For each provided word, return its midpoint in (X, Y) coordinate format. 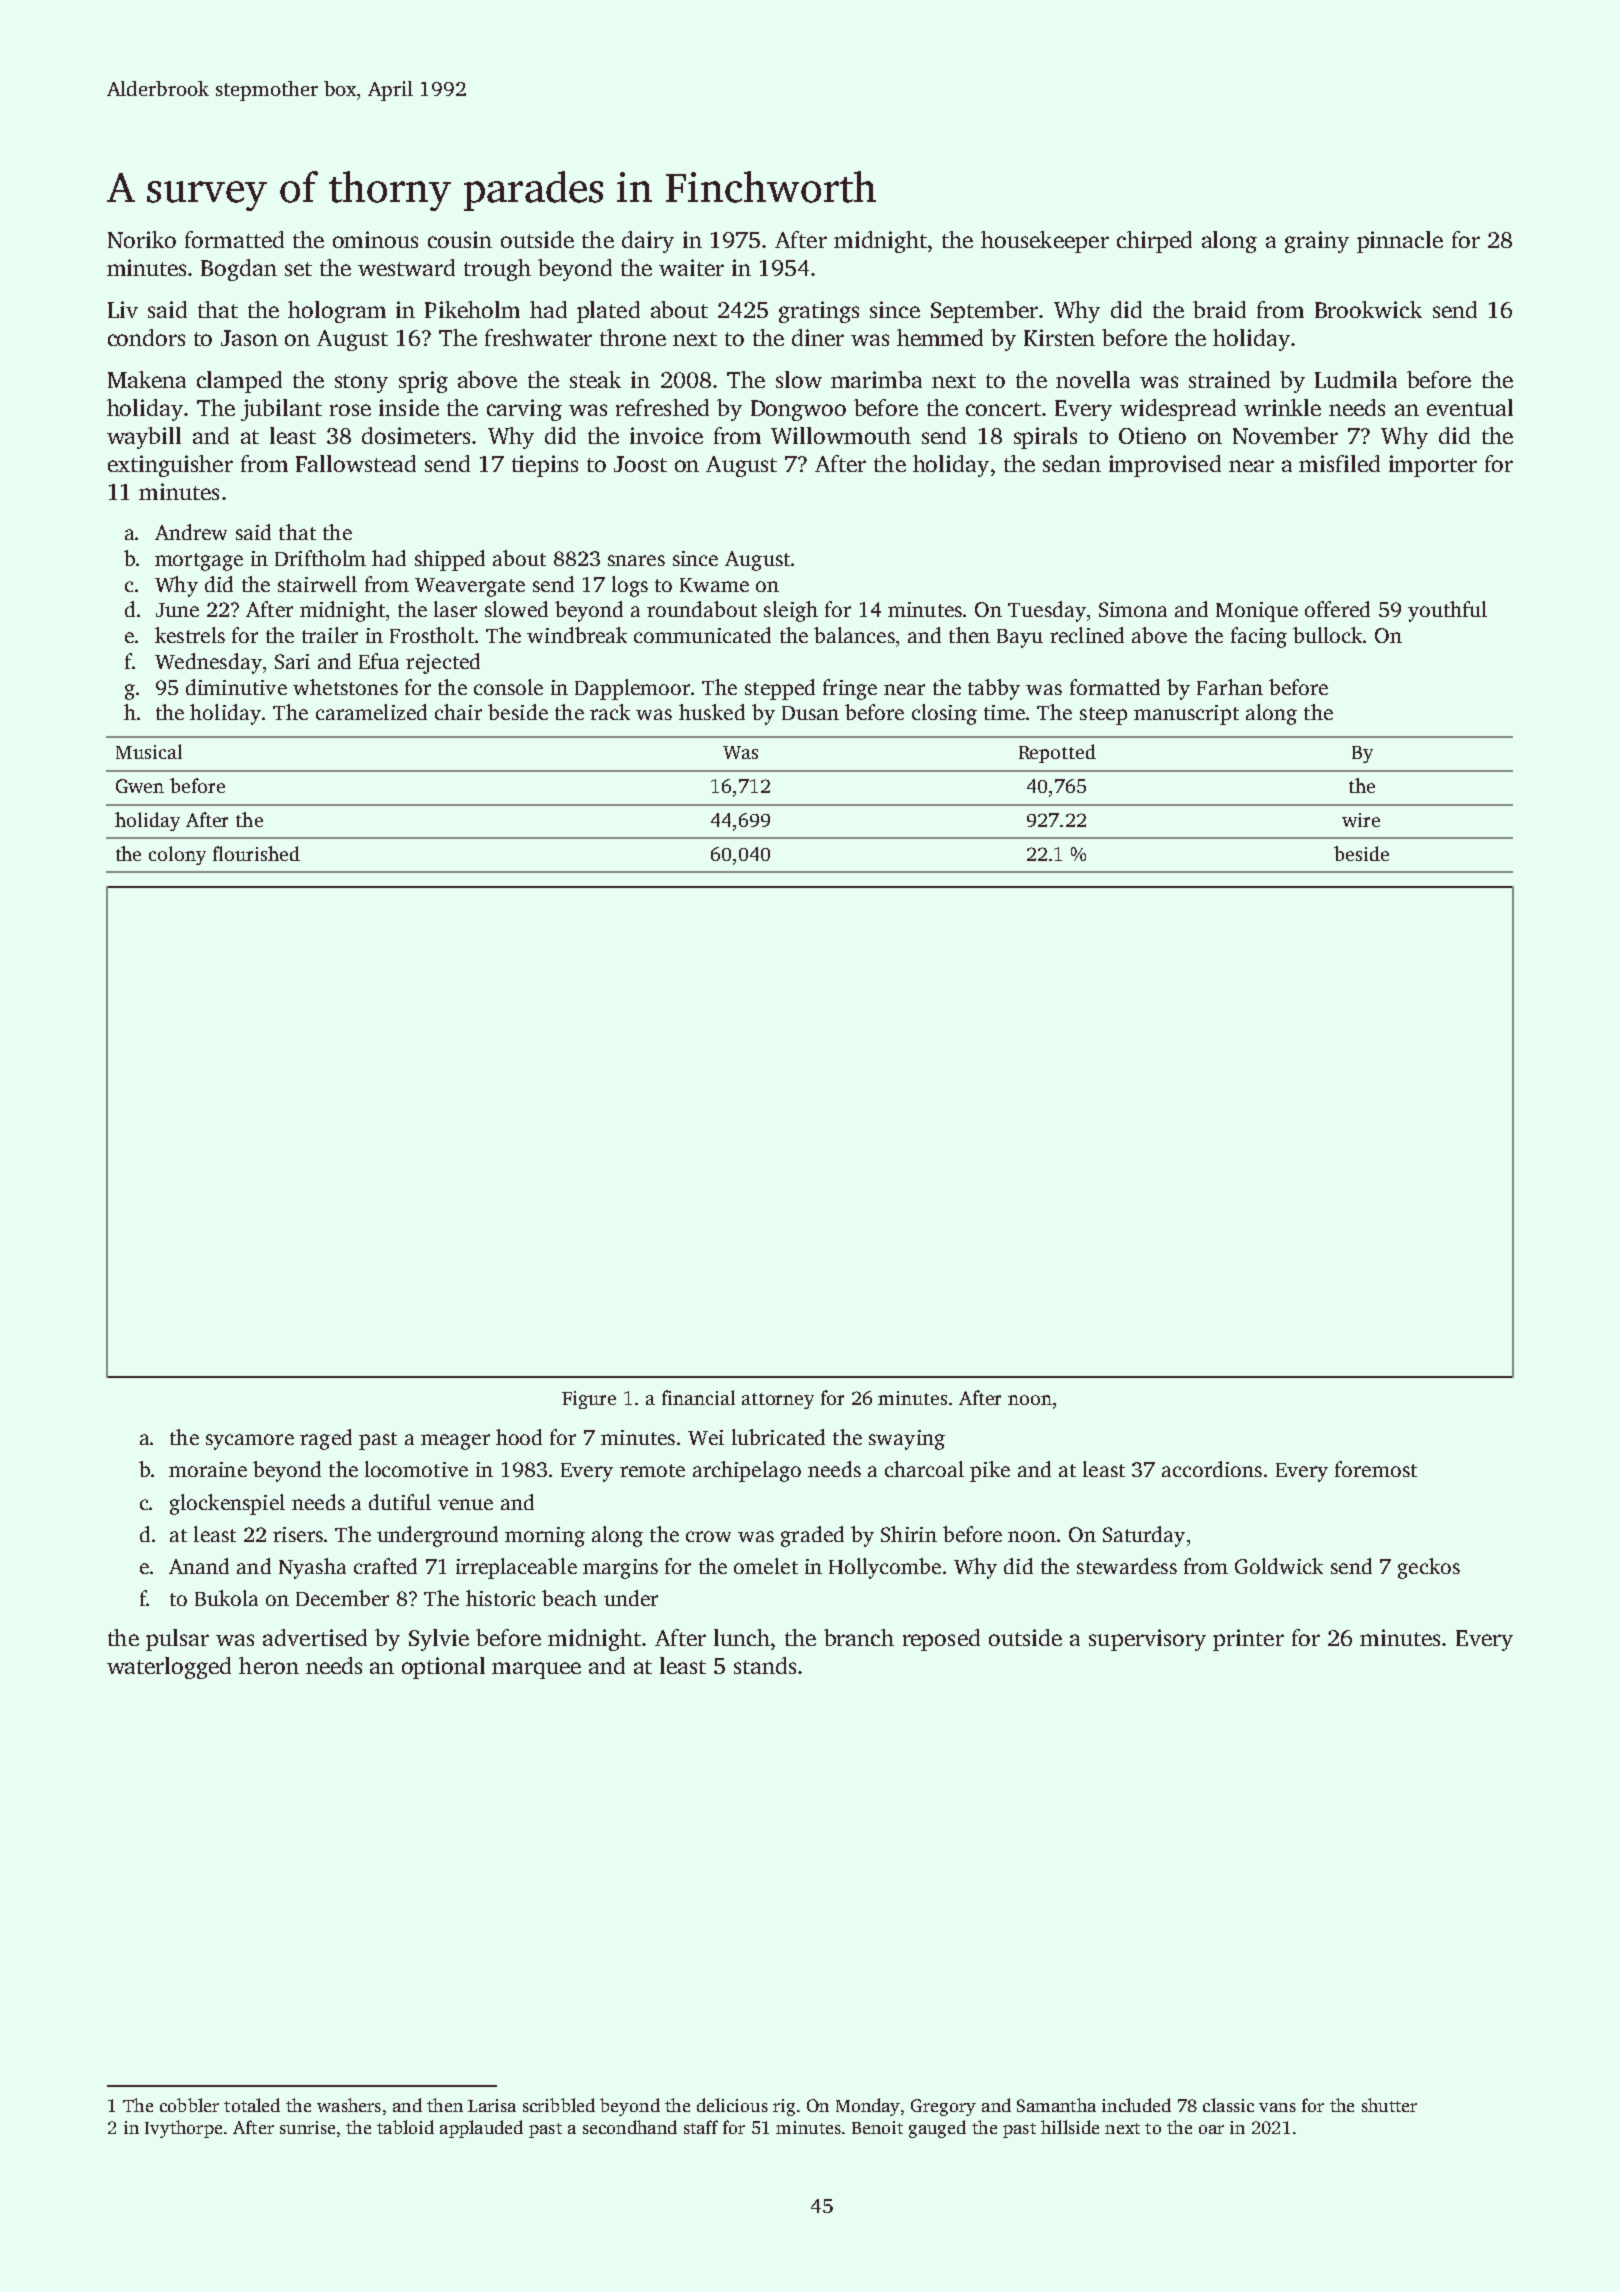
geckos (1429, 1568)
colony (177, 855)
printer (1248, 1640)
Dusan (810, 713)
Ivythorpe (183, 2129)
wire (1361, 820)
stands (765, 1665)
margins (620, 1569)
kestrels (190, 635)
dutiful (400, 1502)
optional (443, 1668)
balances (854, 635)
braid (1219, 309)
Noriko (142, 239)
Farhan (1230, 687)
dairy (648, 242)
